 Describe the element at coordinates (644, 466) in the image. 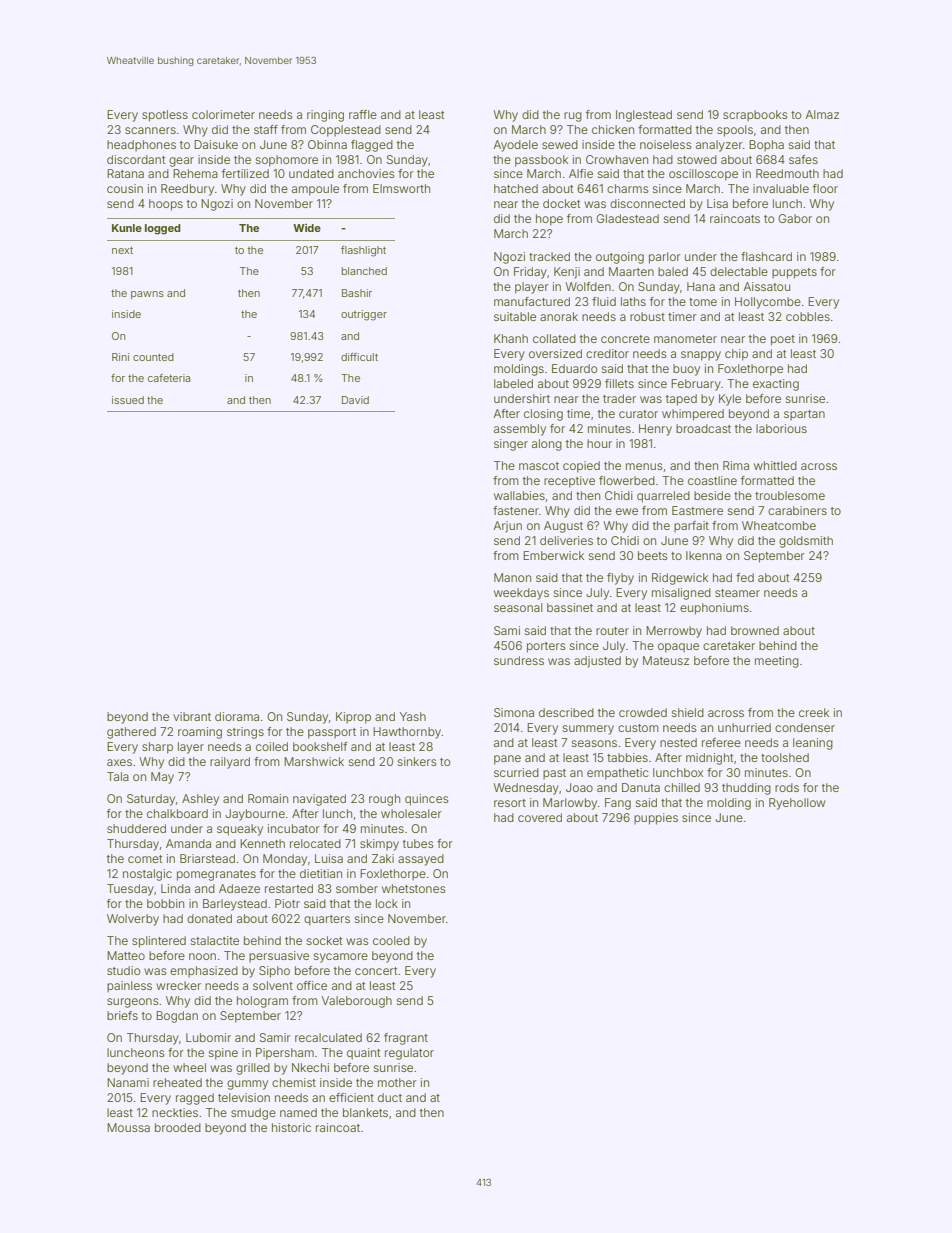

I see `menus` at that location.
